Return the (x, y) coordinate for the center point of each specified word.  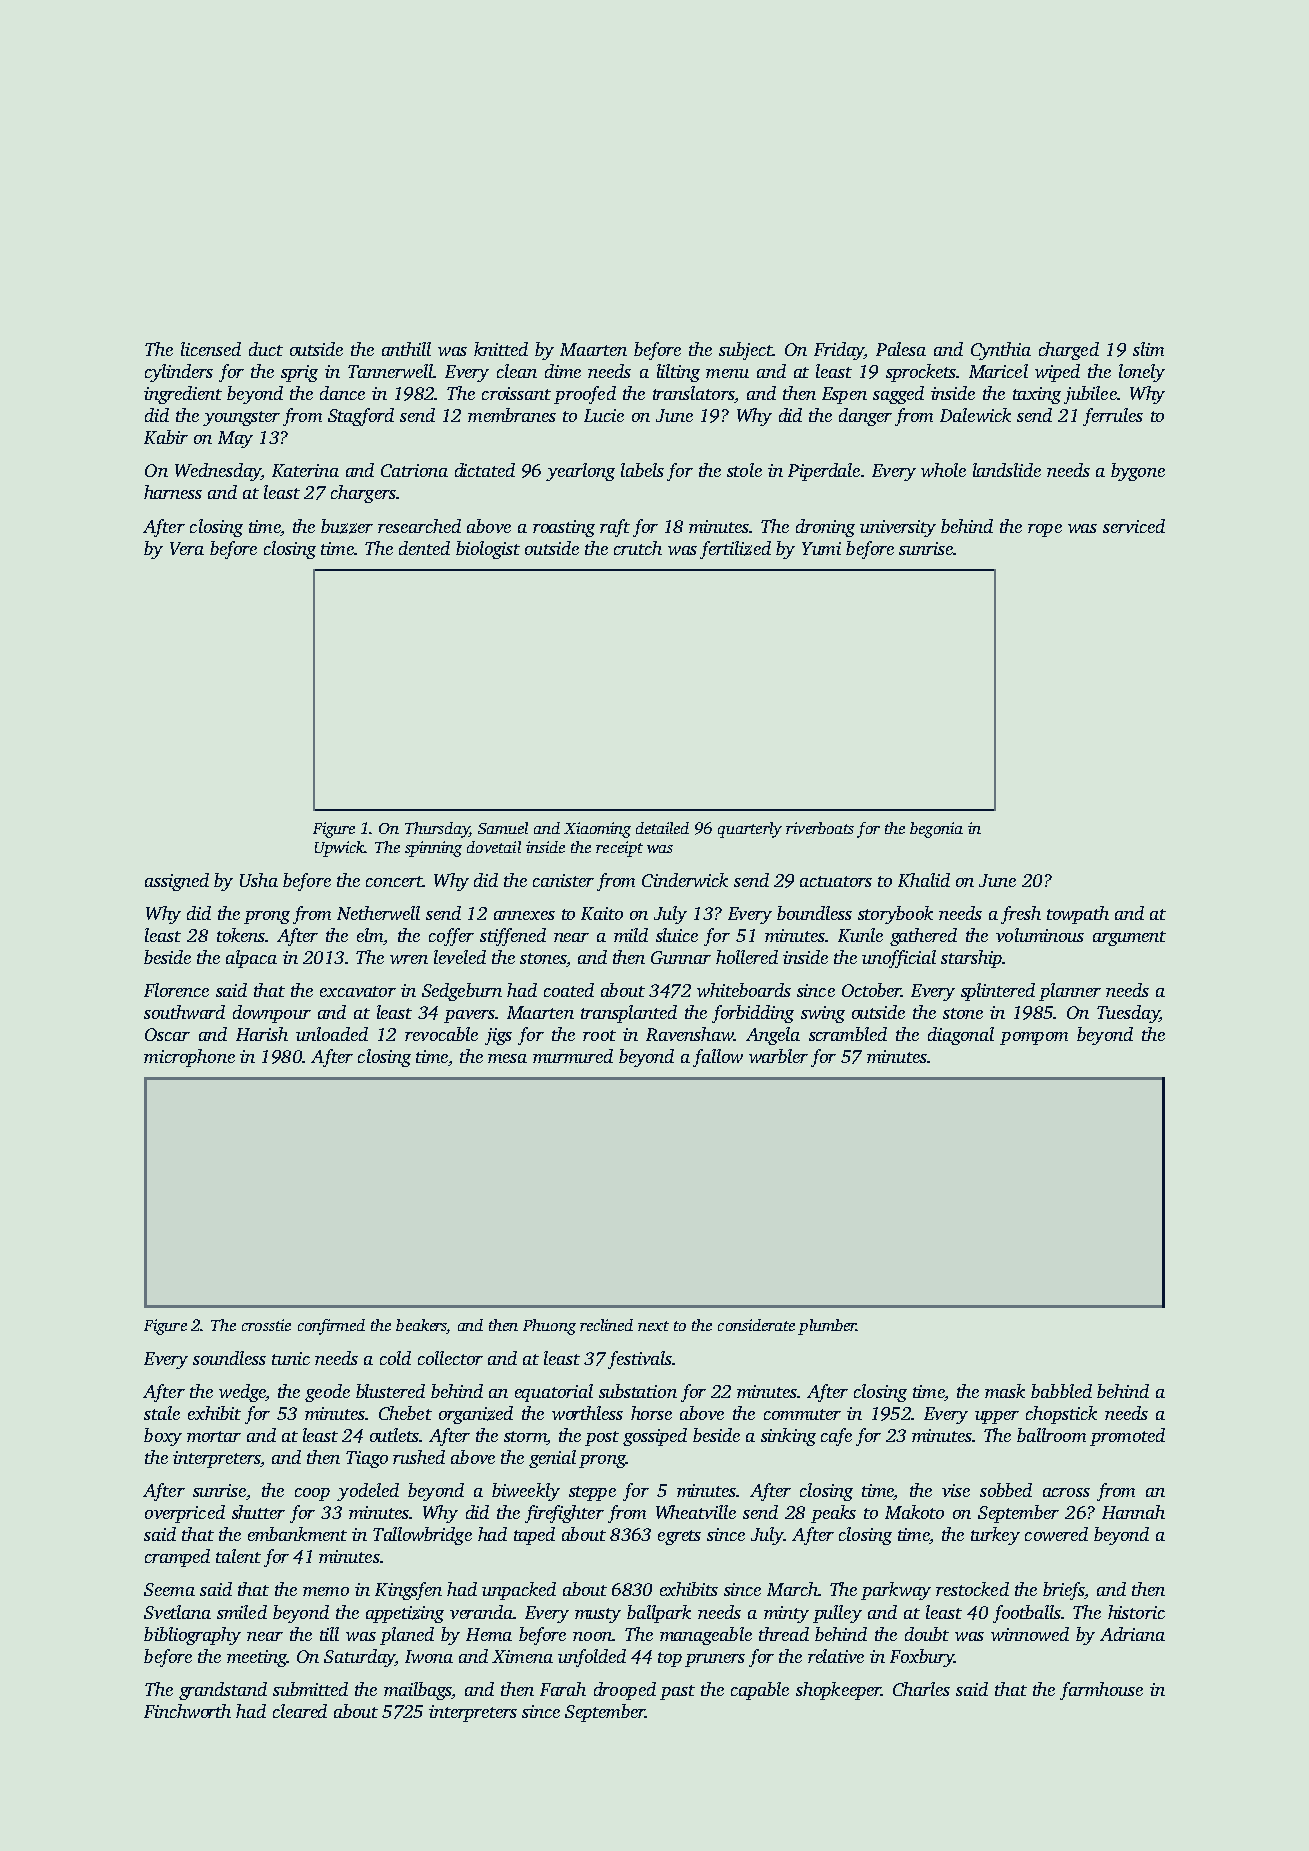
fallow (718, 1058)
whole (943, 470)
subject (746, 351)
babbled (1061, 1391)
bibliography (192, 1636)
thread (784, 1634)
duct (266, 349)
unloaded (332, 1034)
